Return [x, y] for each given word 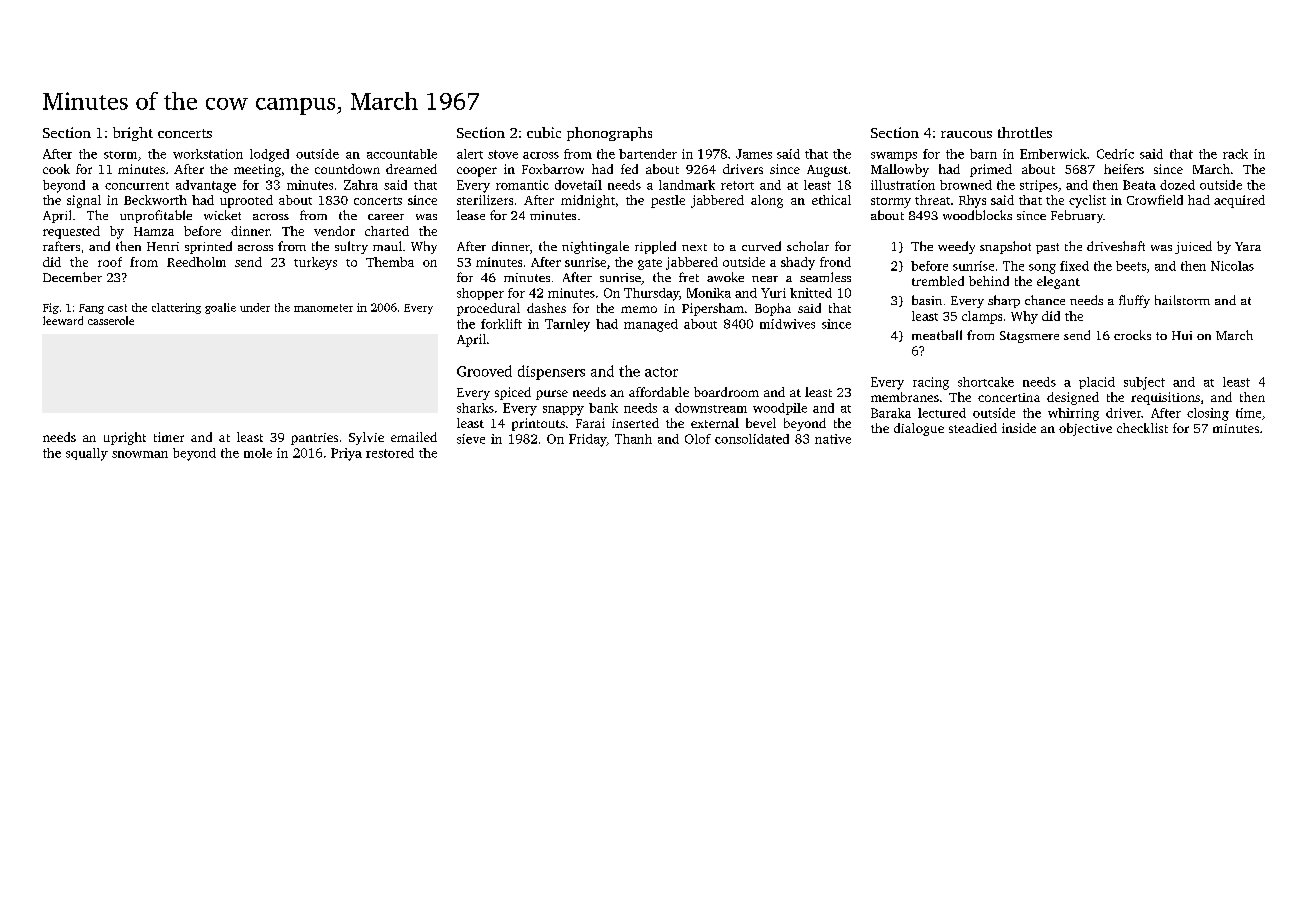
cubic [544, 132]
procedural [488, 309]
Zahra [361, 185]
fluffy [1134, 301]
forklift [501, 324]
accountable [402, 154]
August [827, 171]
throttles [1025, 132]
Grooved [484, 371]
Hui [1182, 335]
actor [661, 372]
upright [125, 438]
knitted [811, 293]
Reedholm [196, 262]
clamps [982, 317]
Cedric [1115, 154]
